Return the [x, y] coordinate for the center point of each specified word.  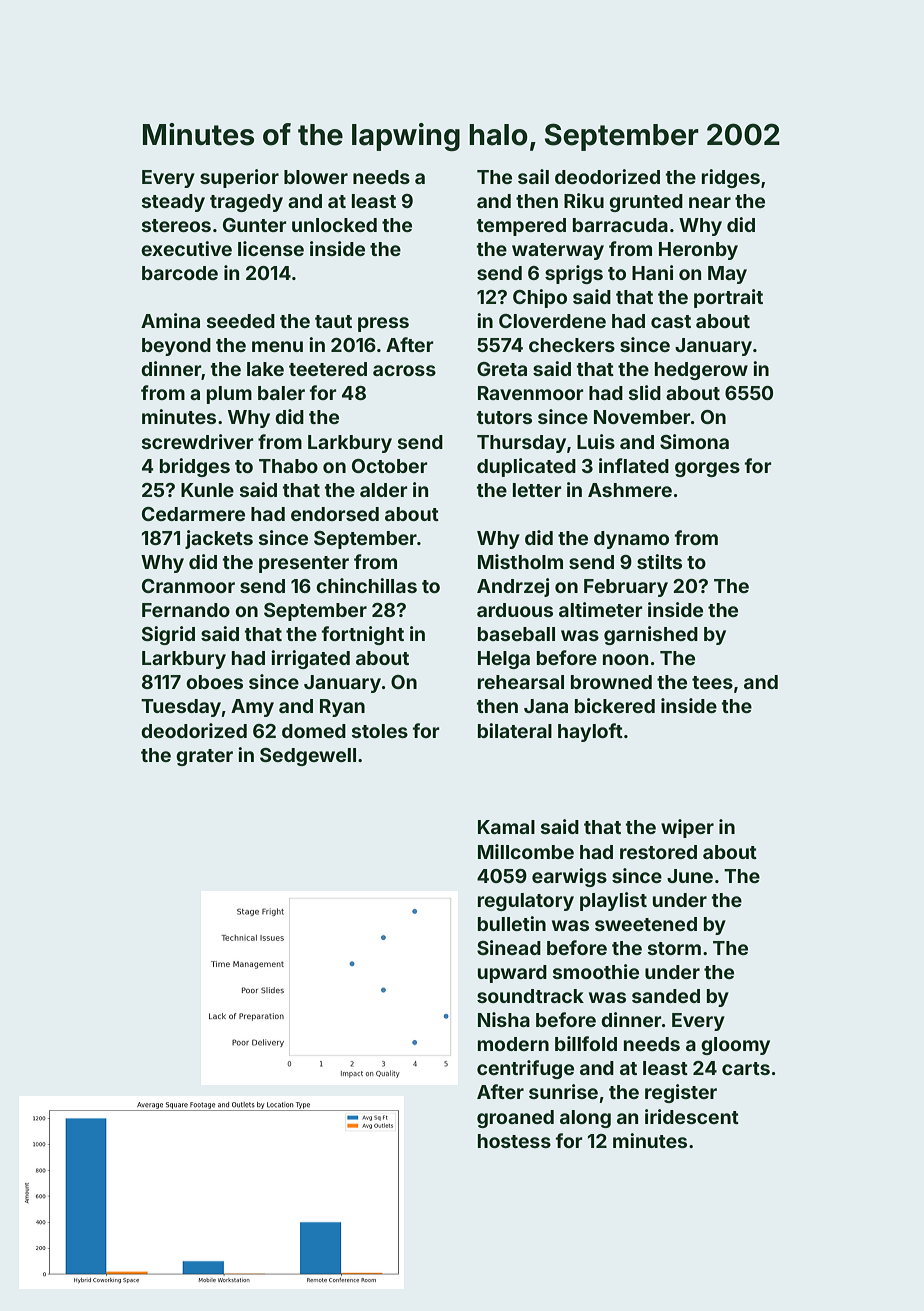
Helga [504, 660]
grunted [646, 203]
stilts [659, 561]
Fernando [186, 610]
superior [239, 178]
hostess [514, 1141]
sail [533, 176]
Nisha [504, 1019]
